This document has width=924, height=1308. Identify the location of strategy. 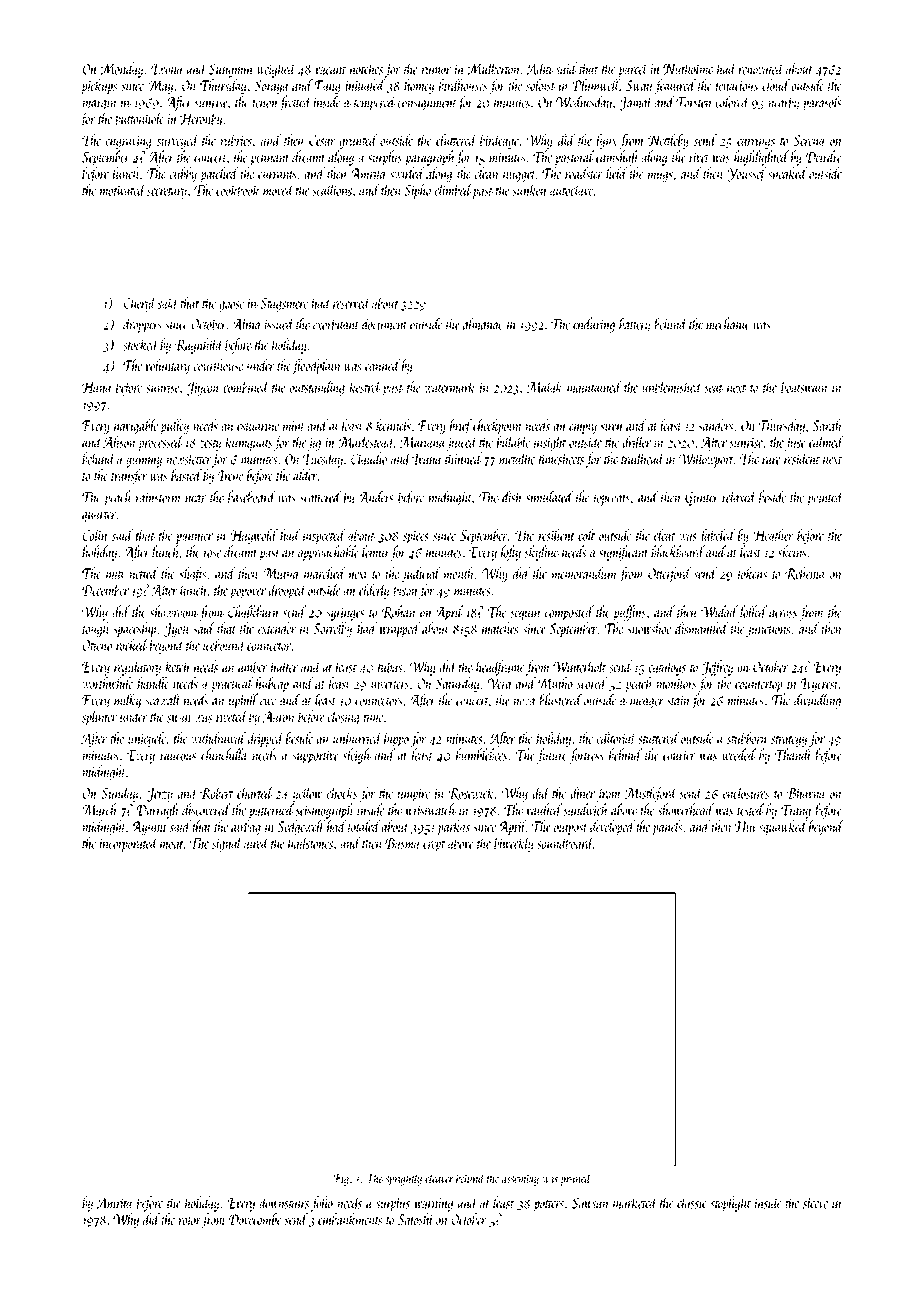
(789, 741).
